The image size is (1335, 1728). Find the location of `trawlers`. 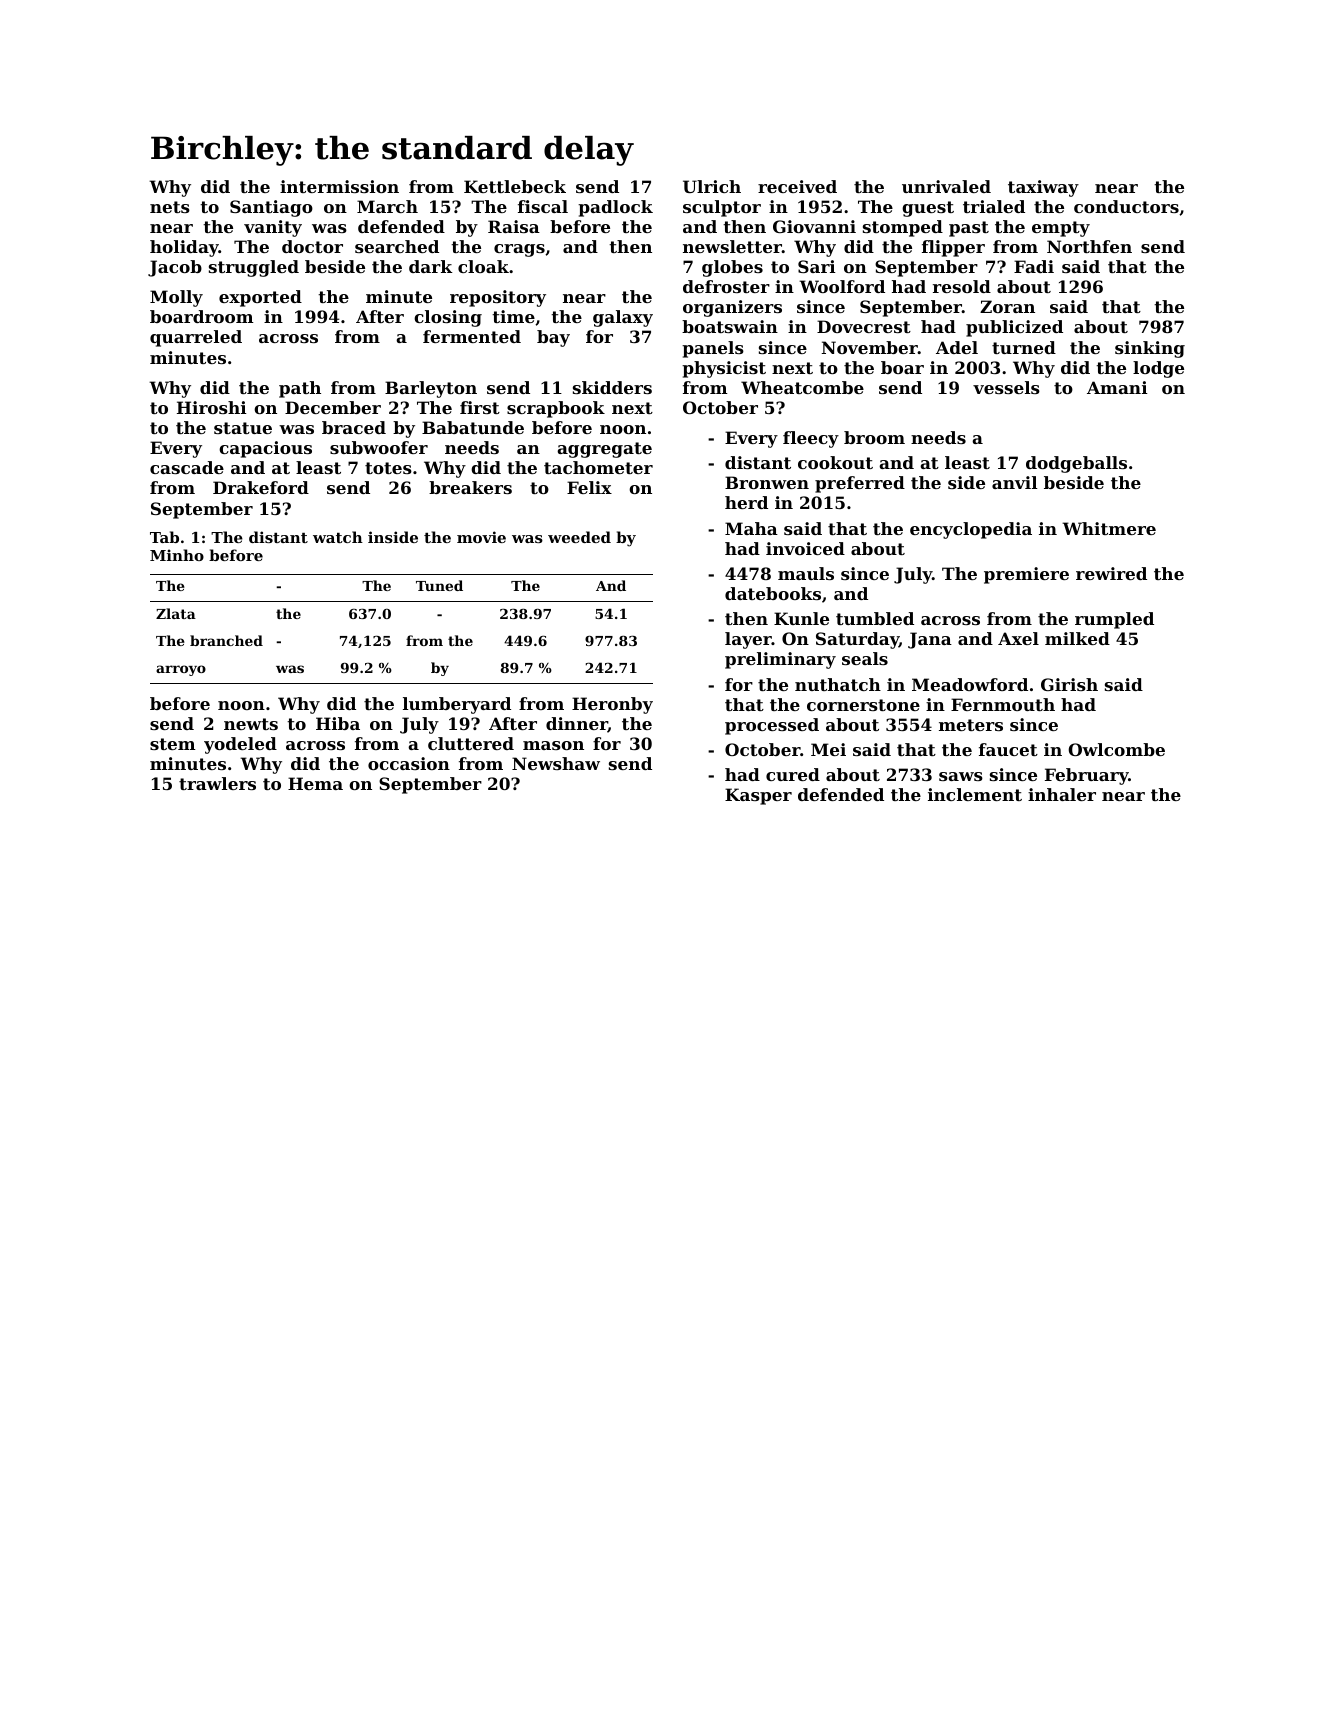

trawlers is located at coordinates (217, 783).
